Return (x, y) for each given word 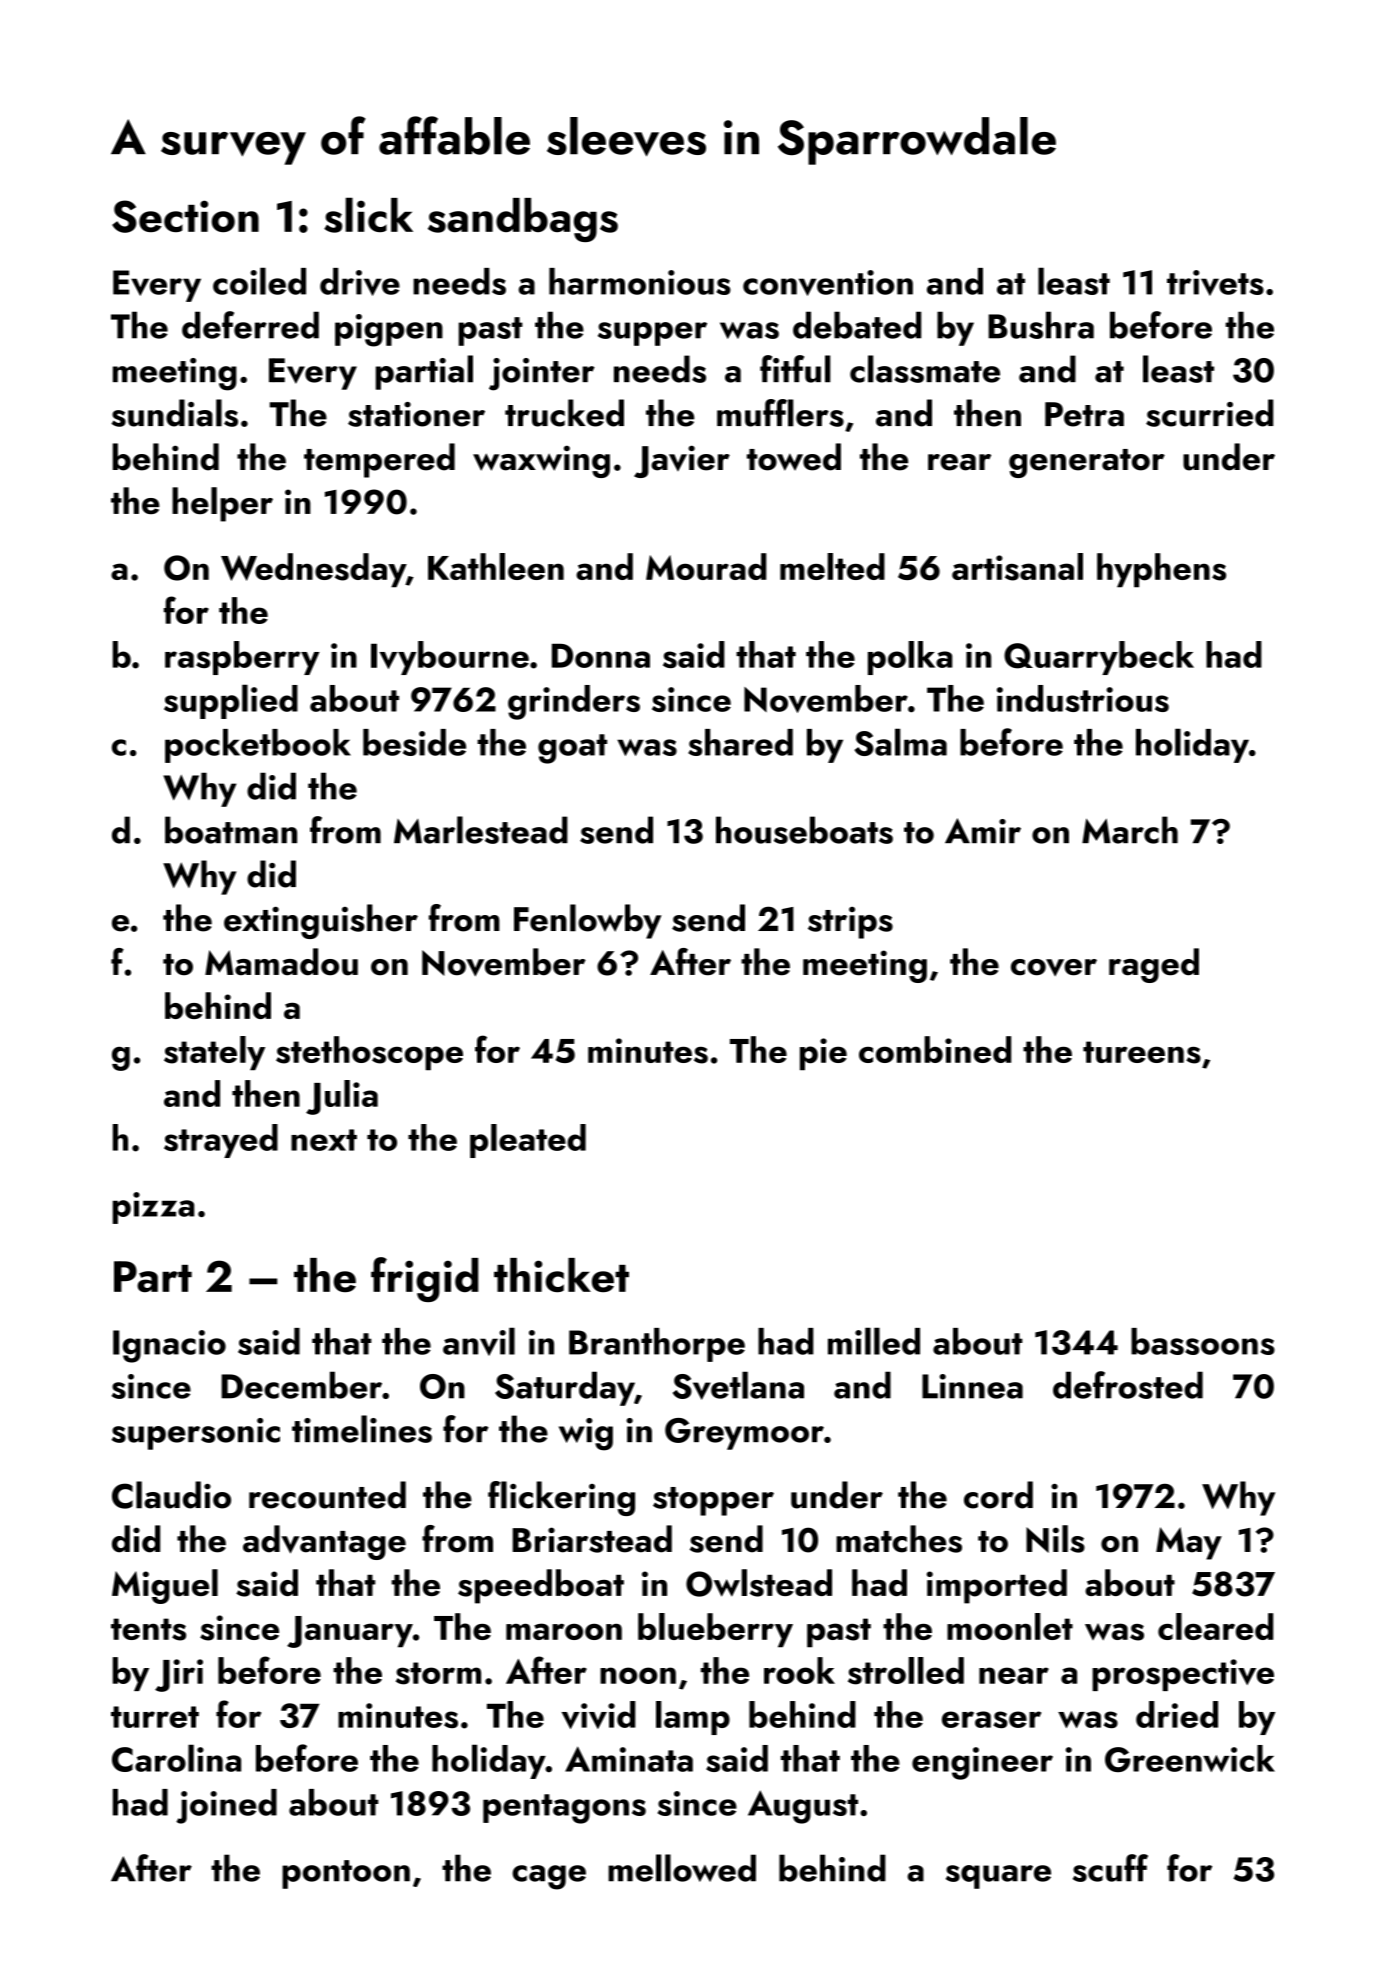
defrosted (1128, 1385)
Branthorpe (657, 1345)
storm (438, 1673)
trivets (1215, 283)
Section (185, 216)
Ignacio (169, 1346)
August (803, 1807)
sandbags (523, 220)
